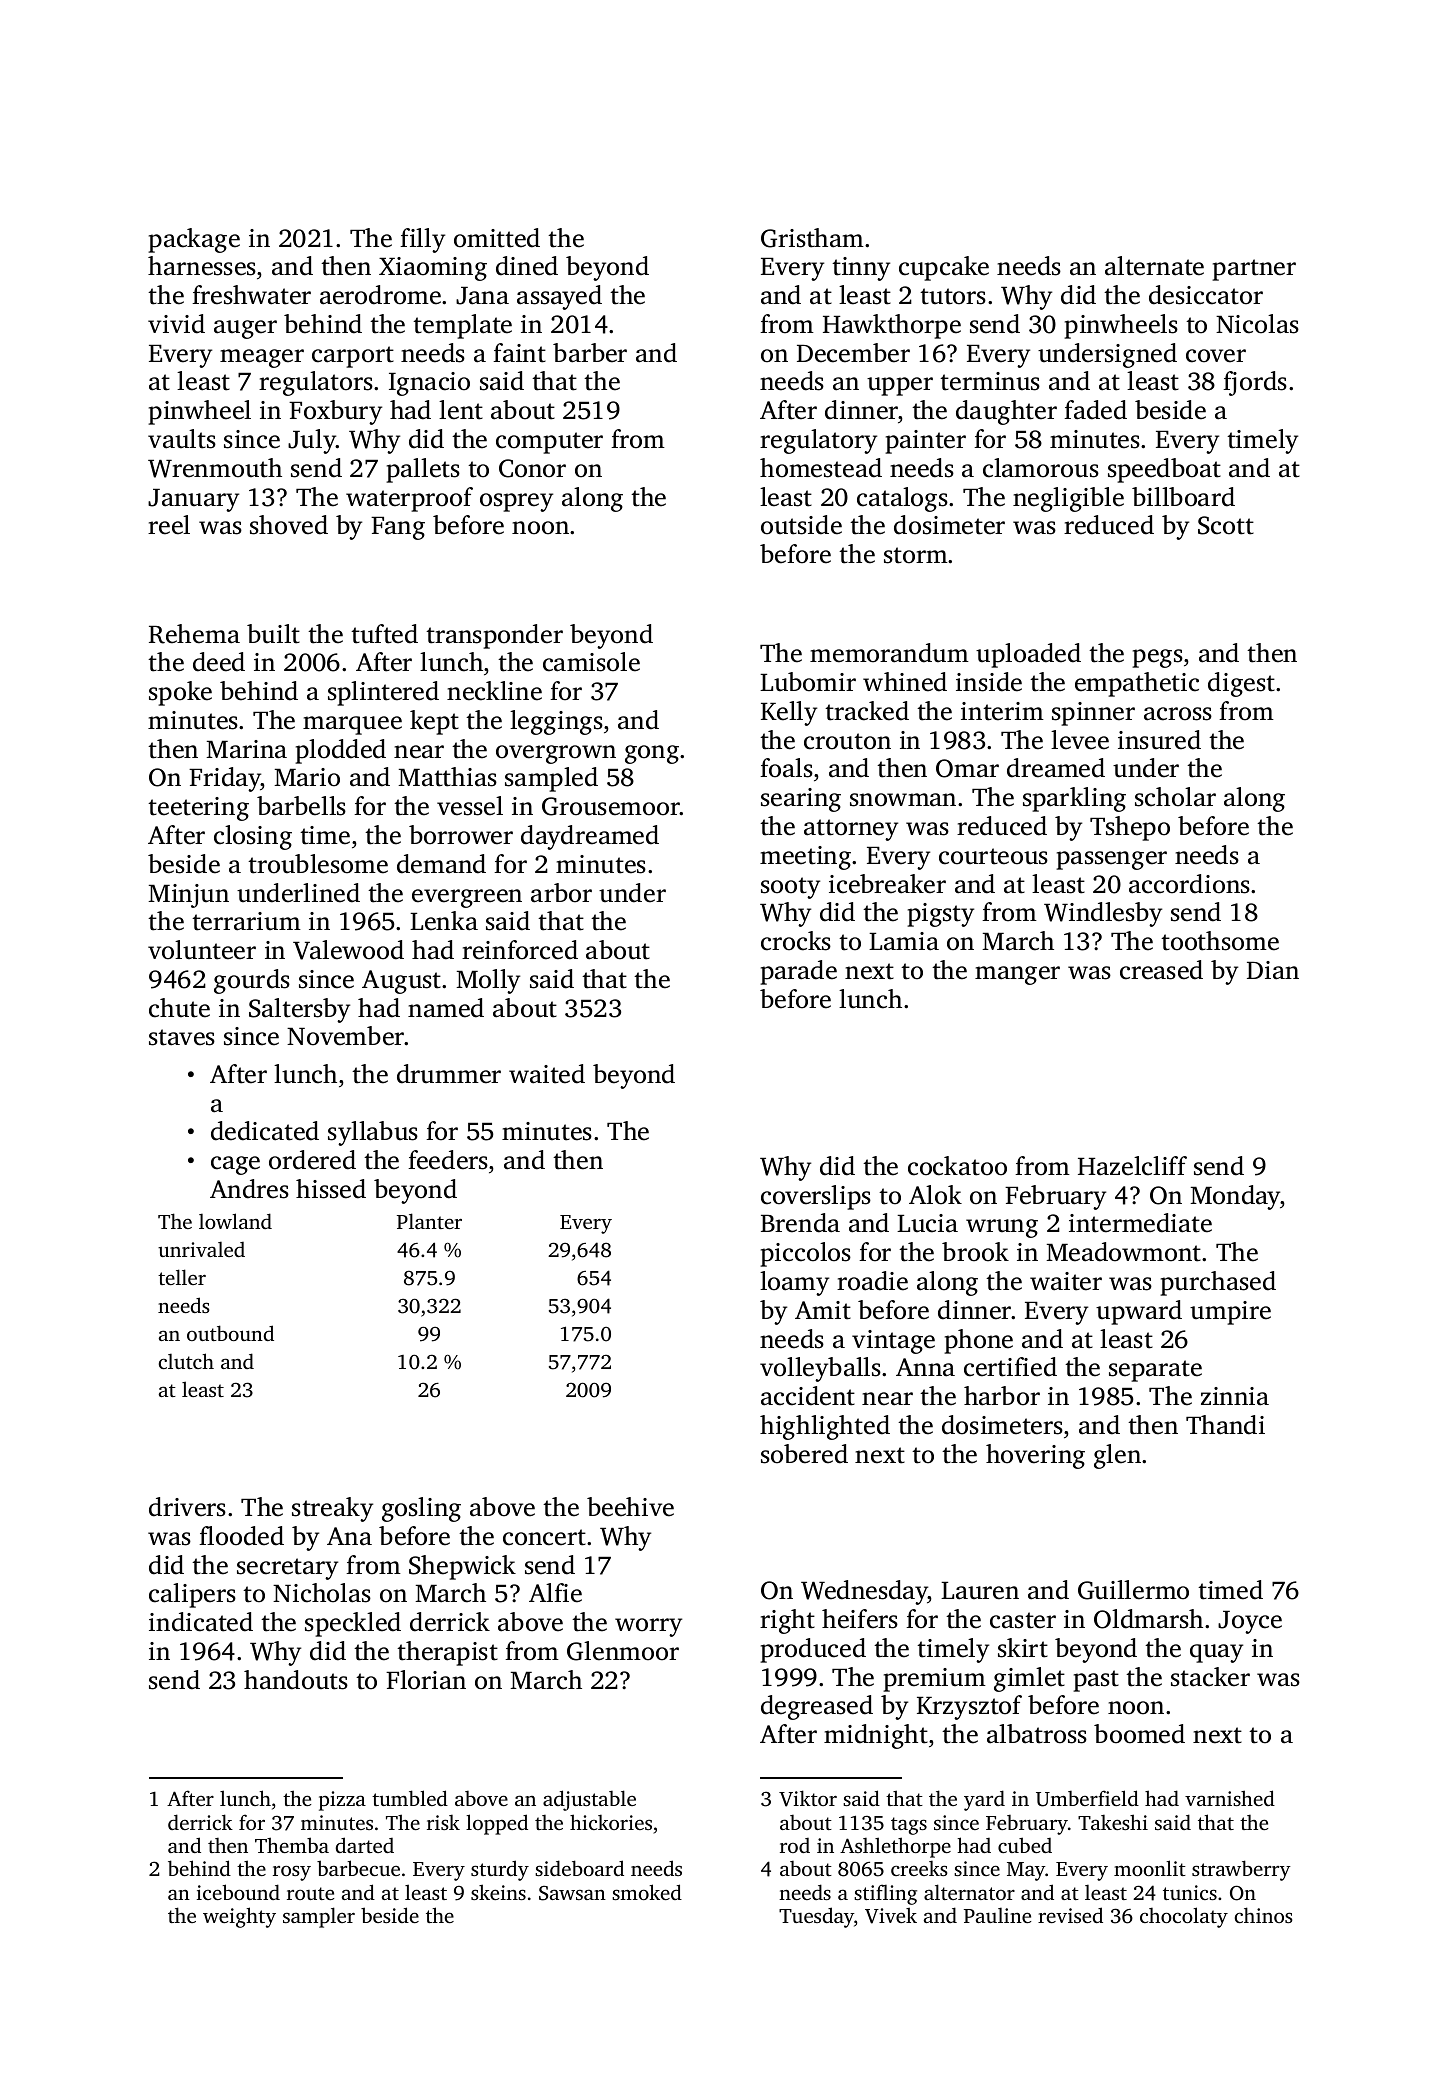 Image resolution: width=1450 pixels, height=2100 pixels. Describe the element at coordinates (202, 950) in the screenshot. I see `volunteer` at that location.
